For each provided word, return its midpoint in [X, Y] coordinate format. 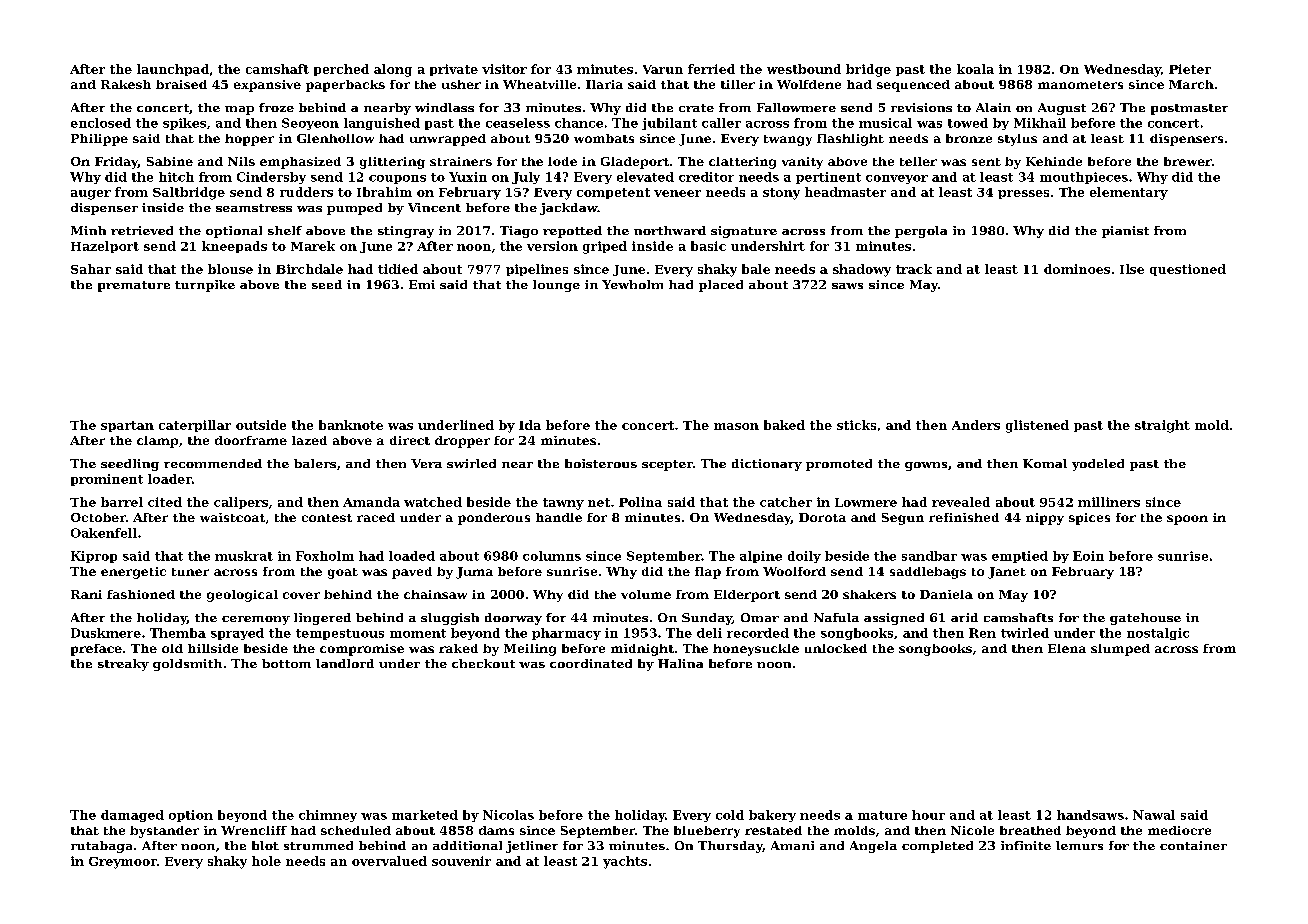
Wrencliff [254, 830]
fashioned [141, 594]
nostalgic [1158, 634]
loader [170, 479]
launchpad [173, 70]
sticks [856, 425]
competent [613, 193]
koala [975, 69]
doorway [513, 619]
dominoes [1077, 269]
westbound [804, 69]
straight [1162, 426]
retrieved [142, 230]
